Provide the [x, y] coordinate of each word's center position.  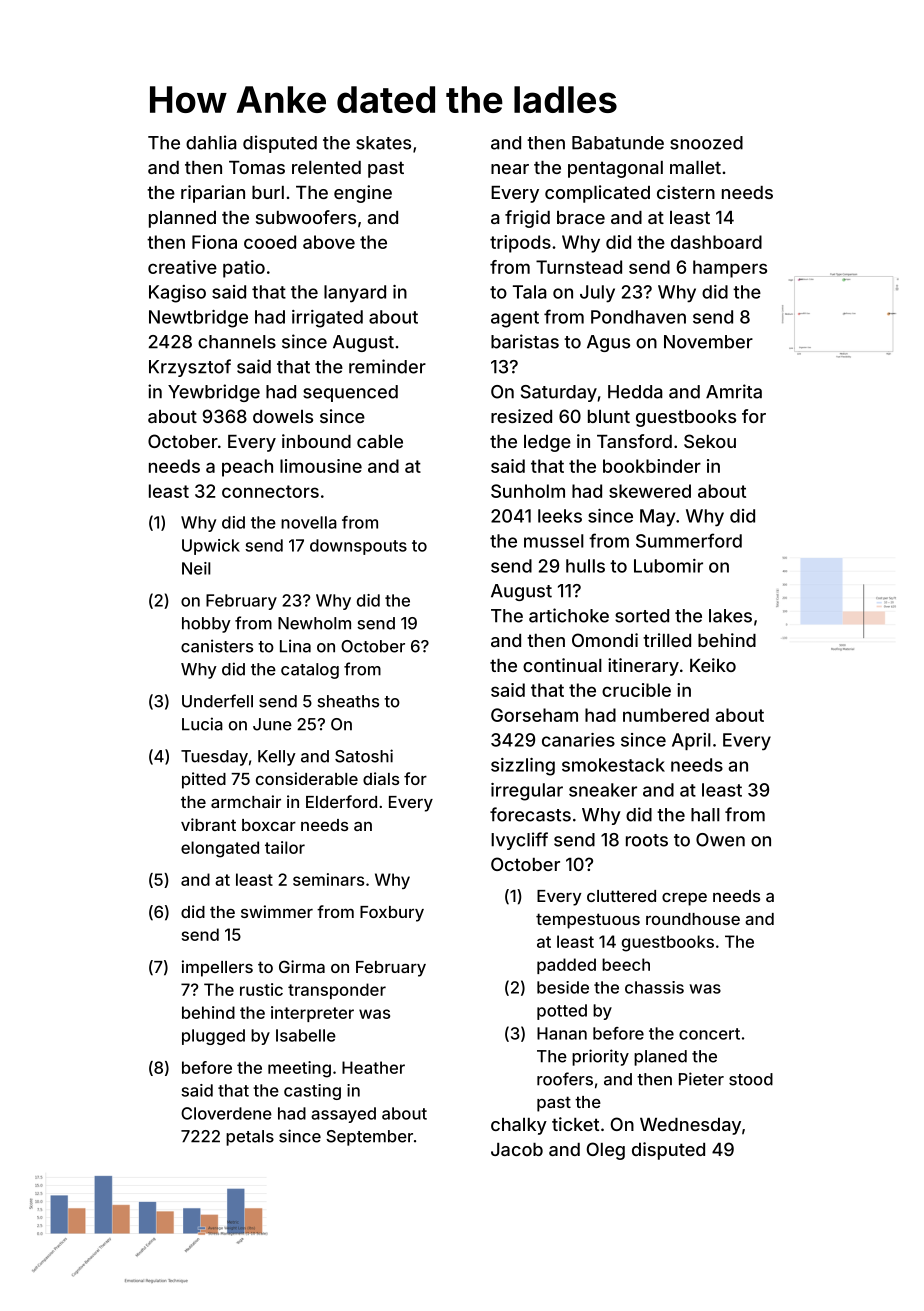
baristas [525, 341]
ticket [575, 1124]
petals [250, 1138]
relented [326, 167]
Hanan [562, 1033]
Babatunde [618, 143]
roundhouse [693, 919]
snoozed [706, 143]
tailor [285, 847]
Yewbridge [214, 393]
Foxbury [392, 914]
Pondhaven [638, 317]
